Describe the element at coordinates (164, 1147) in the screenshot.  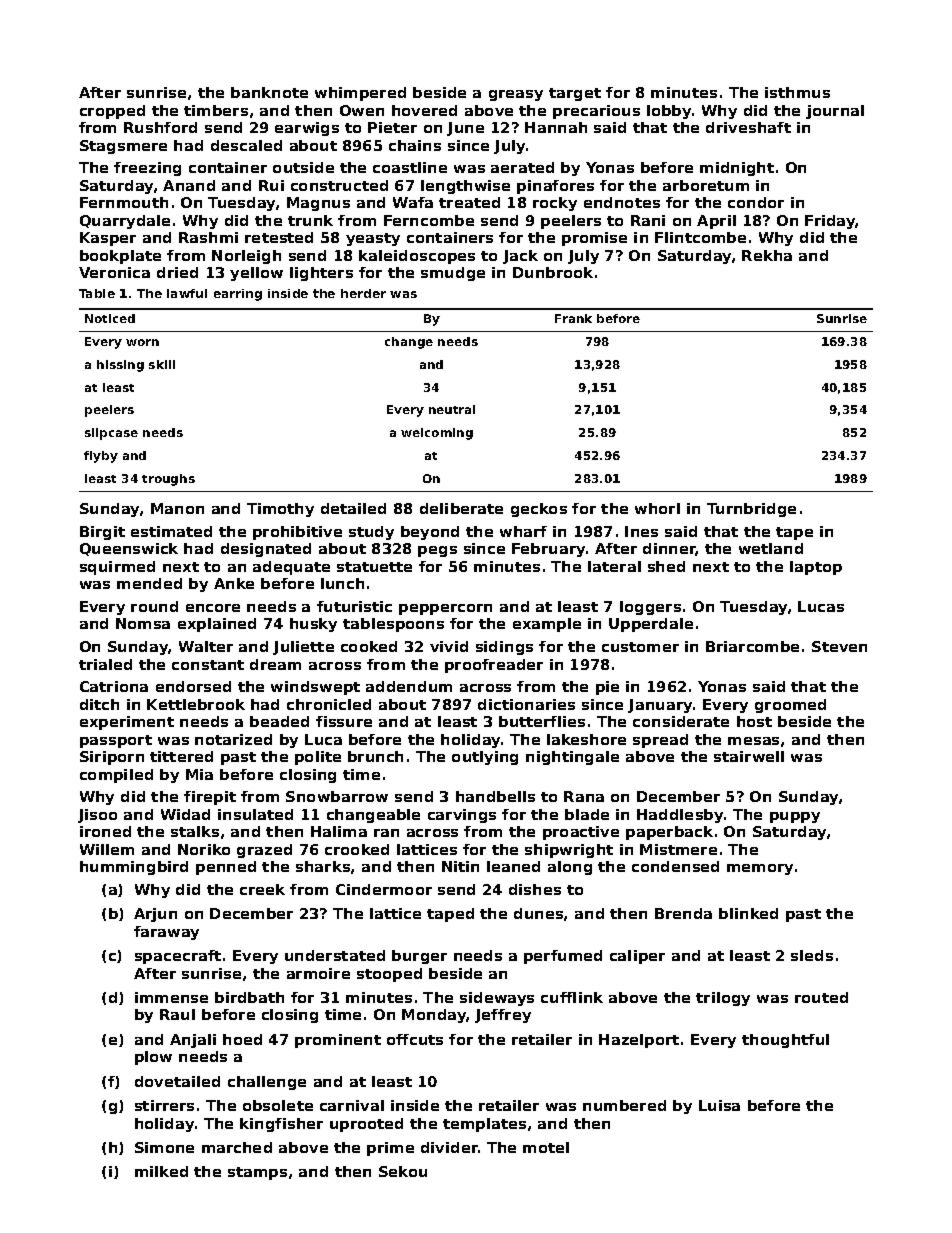
I see `Simone` at that location.
